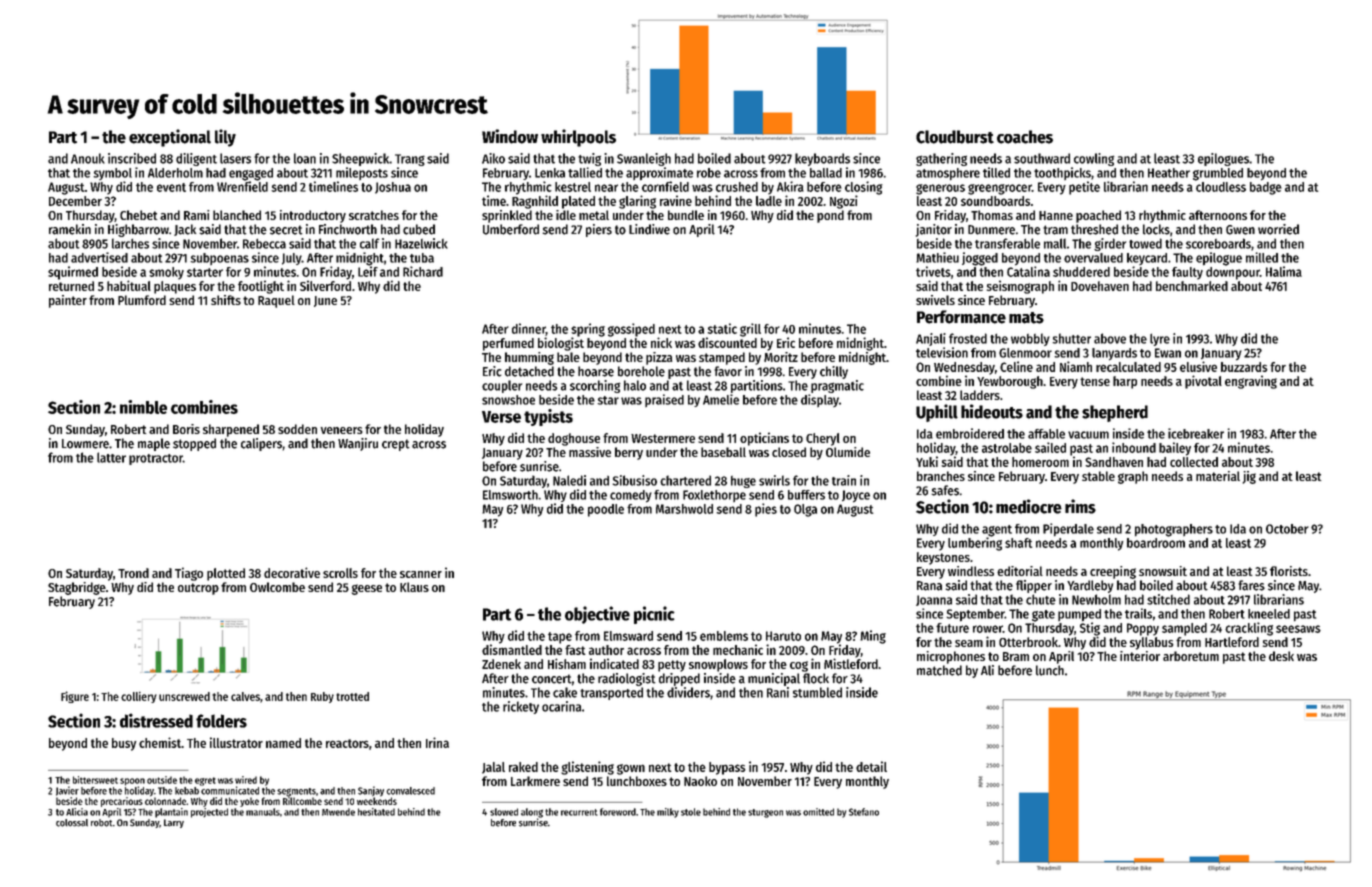 This screenshot has width=1372, height=887. What do you see at coordinates (347, 743) in the screenshot?
I see `reactors` at bounding box center [347, 743].
